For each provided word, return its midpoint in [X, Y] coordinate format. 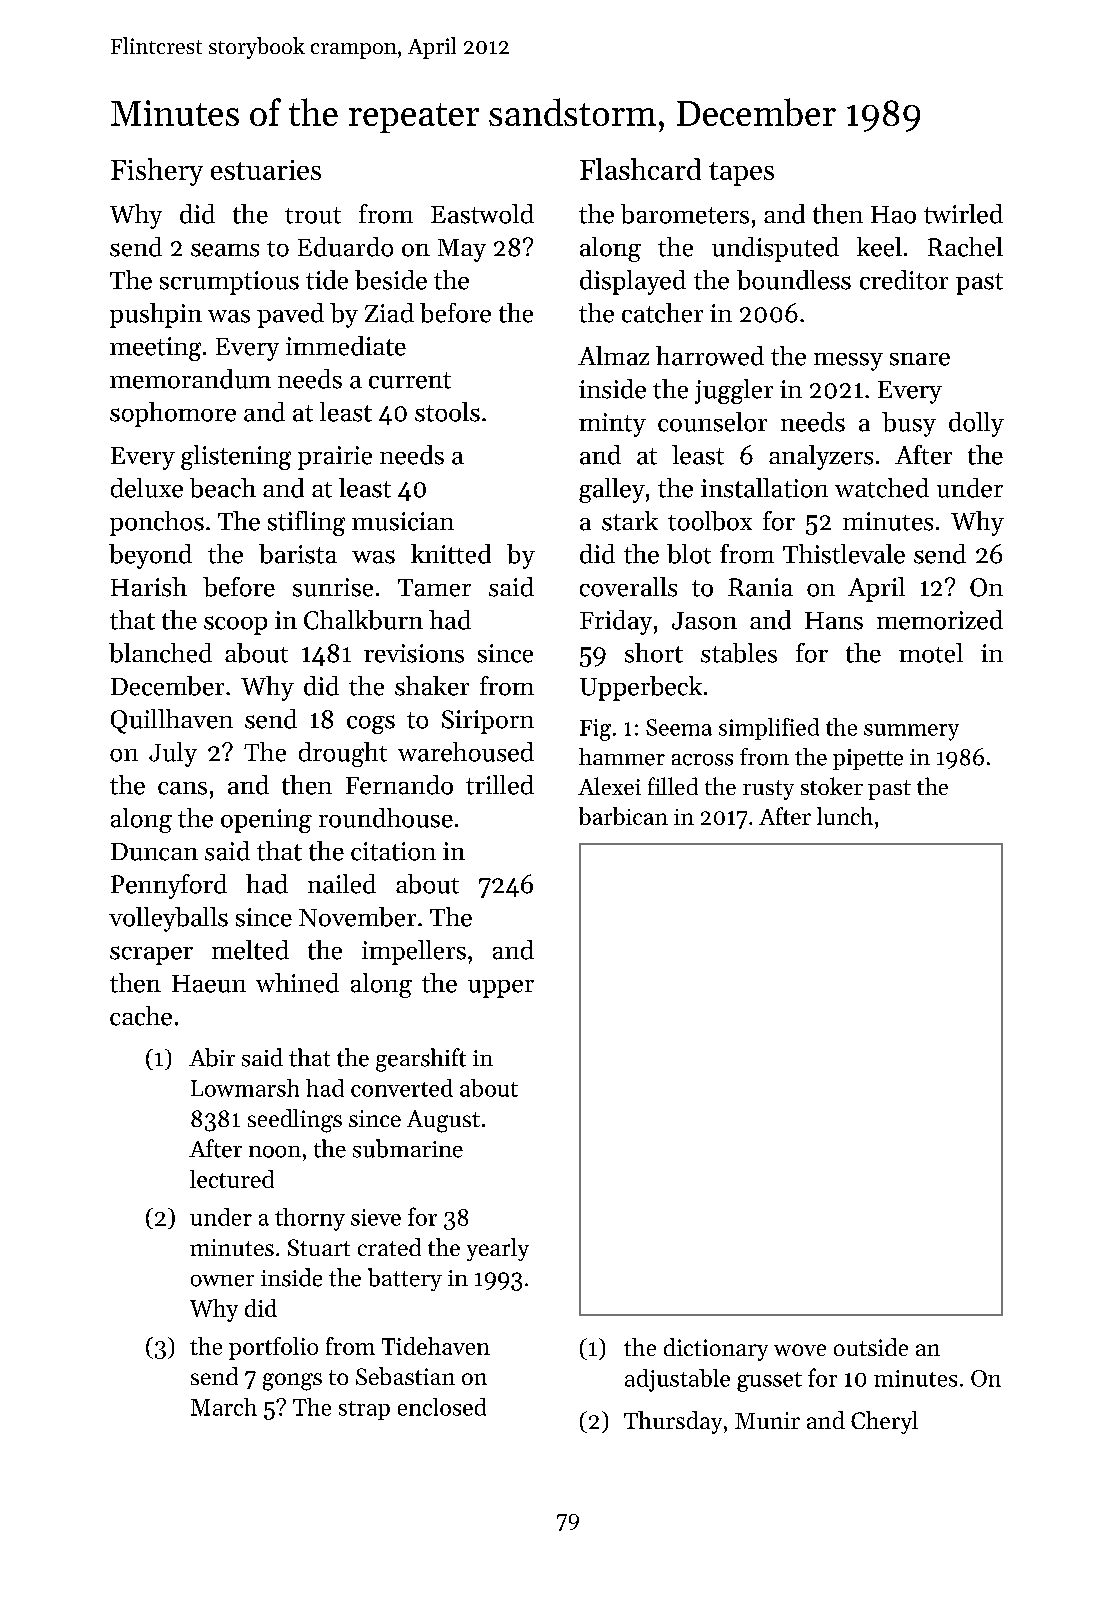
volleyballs [168, 919]
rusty [768, 790]
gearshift [421, 1060]
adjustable [677, 1380]
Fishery [157, 172]
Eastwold [482, 214]
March [224, 1407]
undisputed [775, 249]
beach [223, 488]
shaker [432, 686]
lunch [845, 816]
